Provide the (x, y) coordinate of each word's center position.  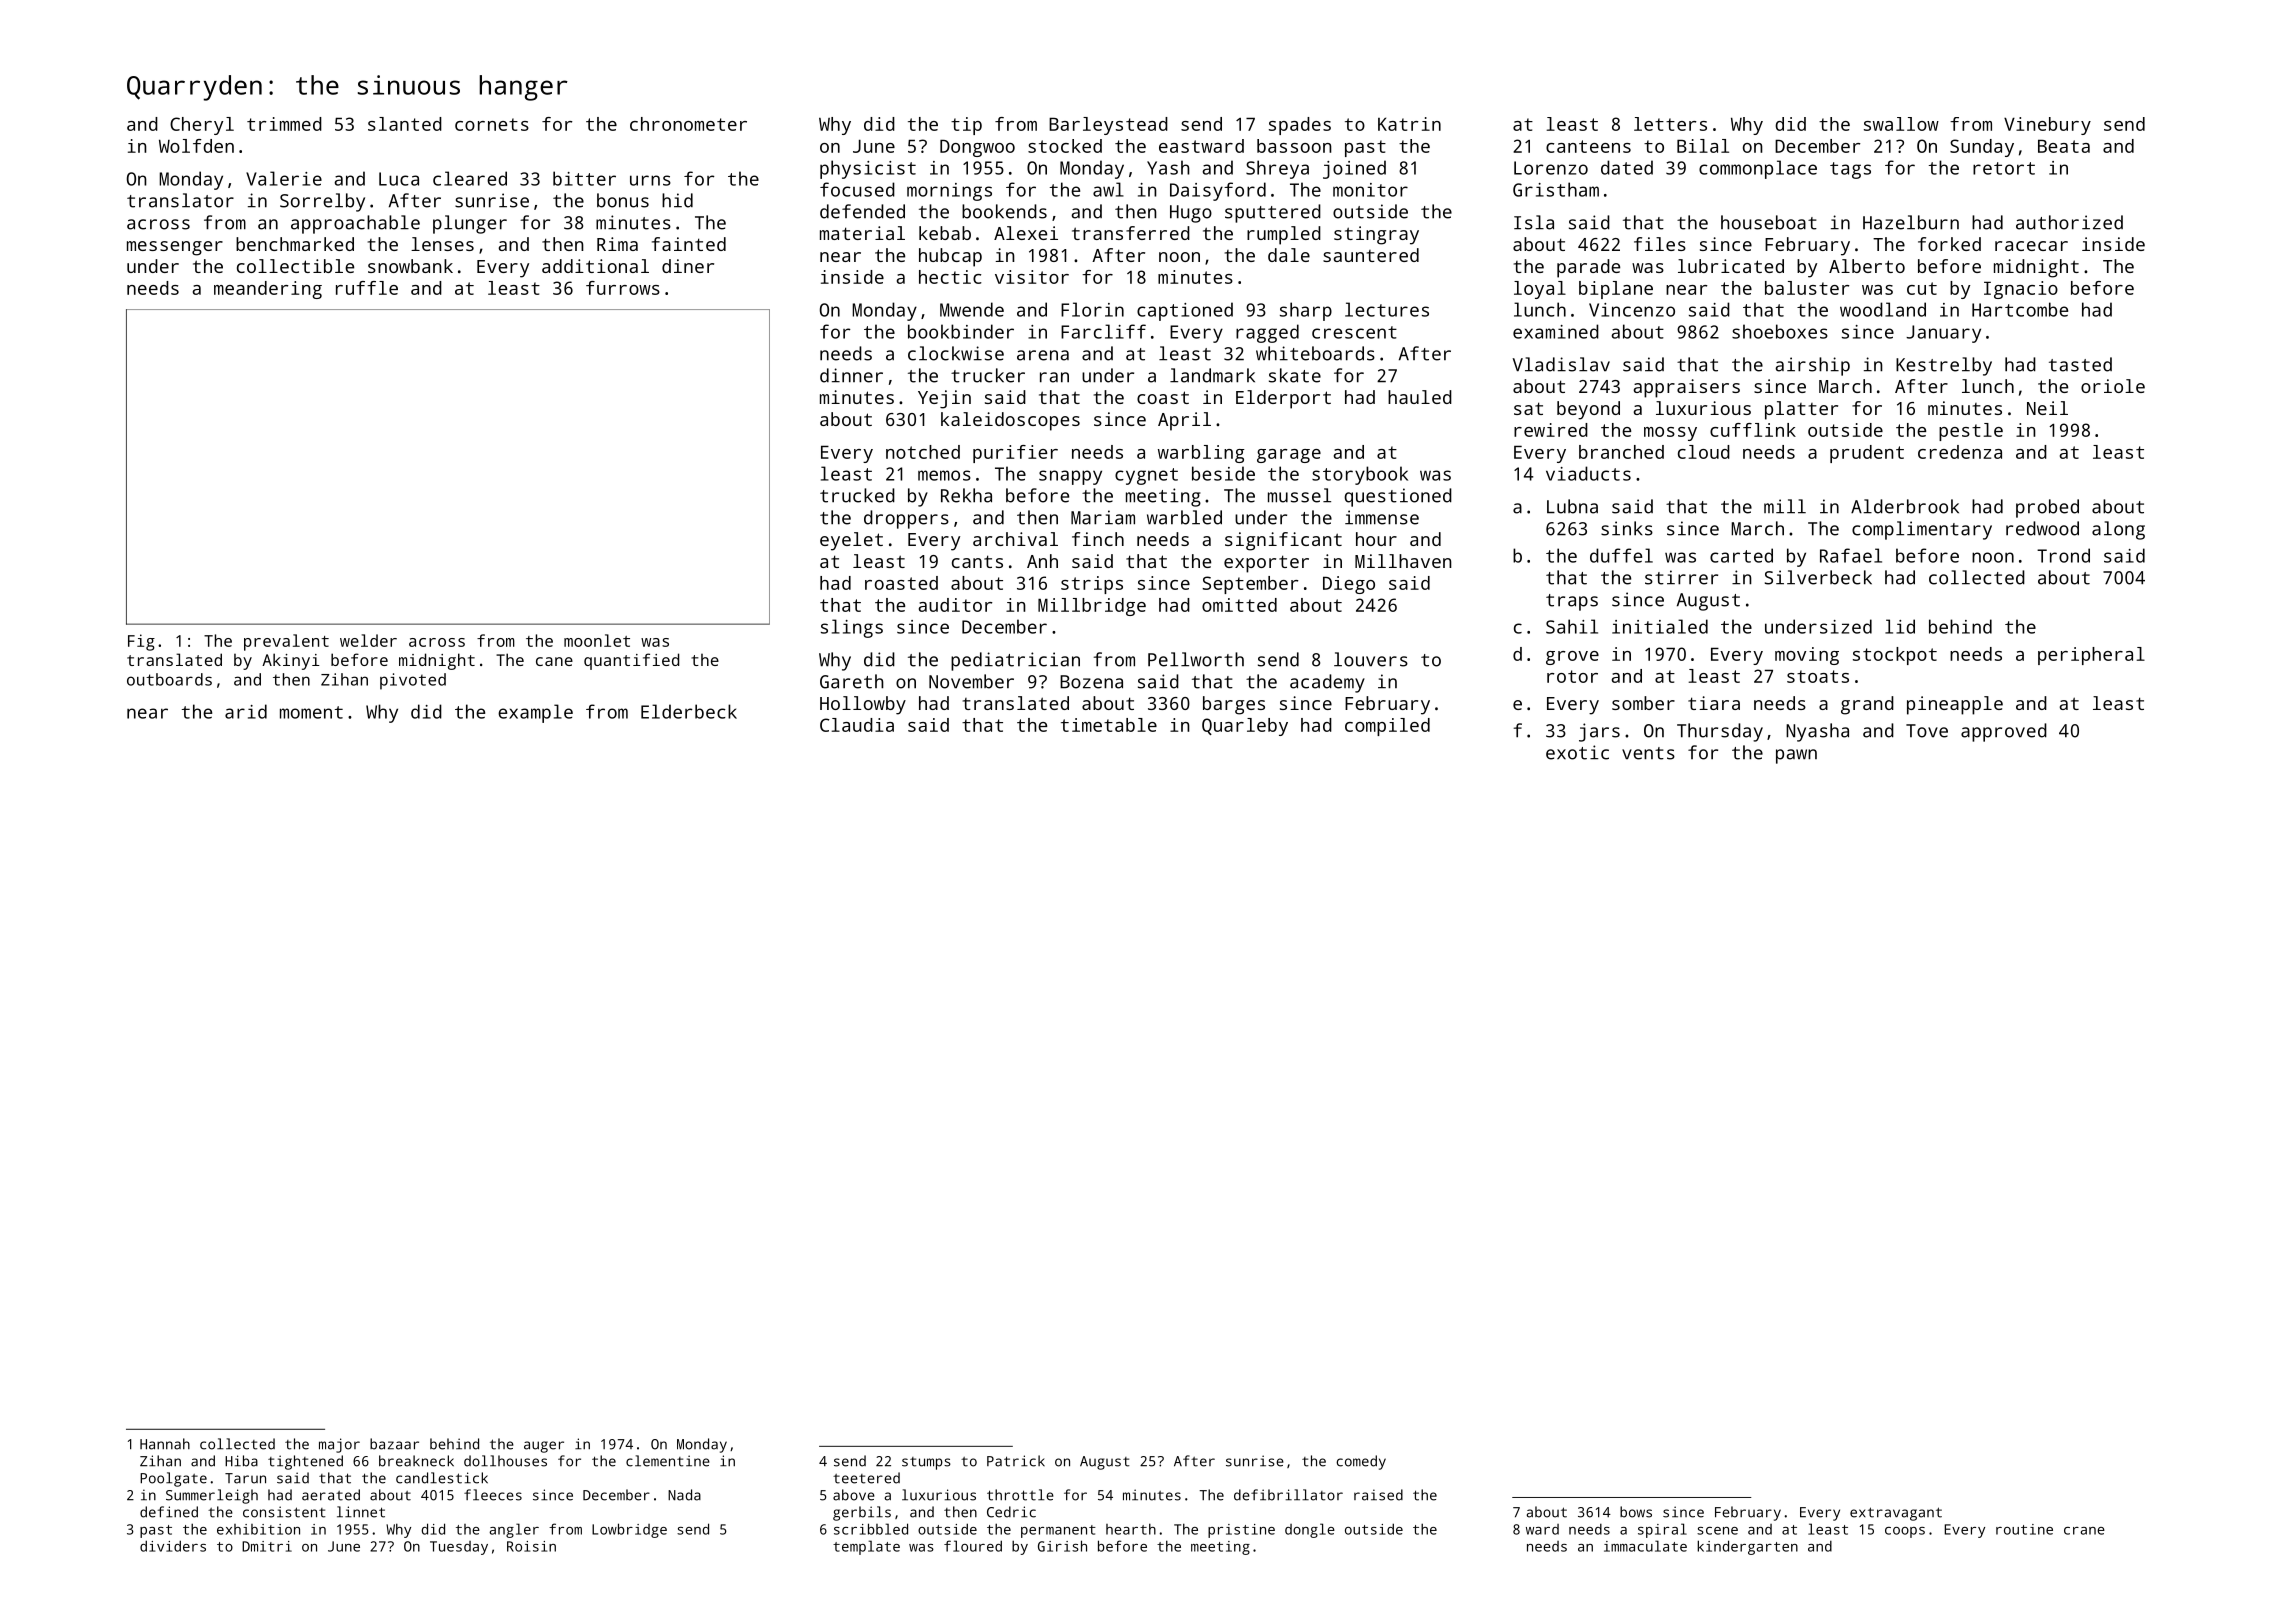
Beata (2064, 146)
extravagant (1896, 1514)
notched (923, 452)
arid (246, 711)
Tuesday (459, 1548)
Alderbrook (1905, 506)
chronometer (688, 124)
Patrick (1016, 1461)
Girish (1062, 1546)
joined (1354, 169)
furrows (623, 288)
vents (1648, 753)
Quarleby (1245, 727)
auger (544, 1447)
